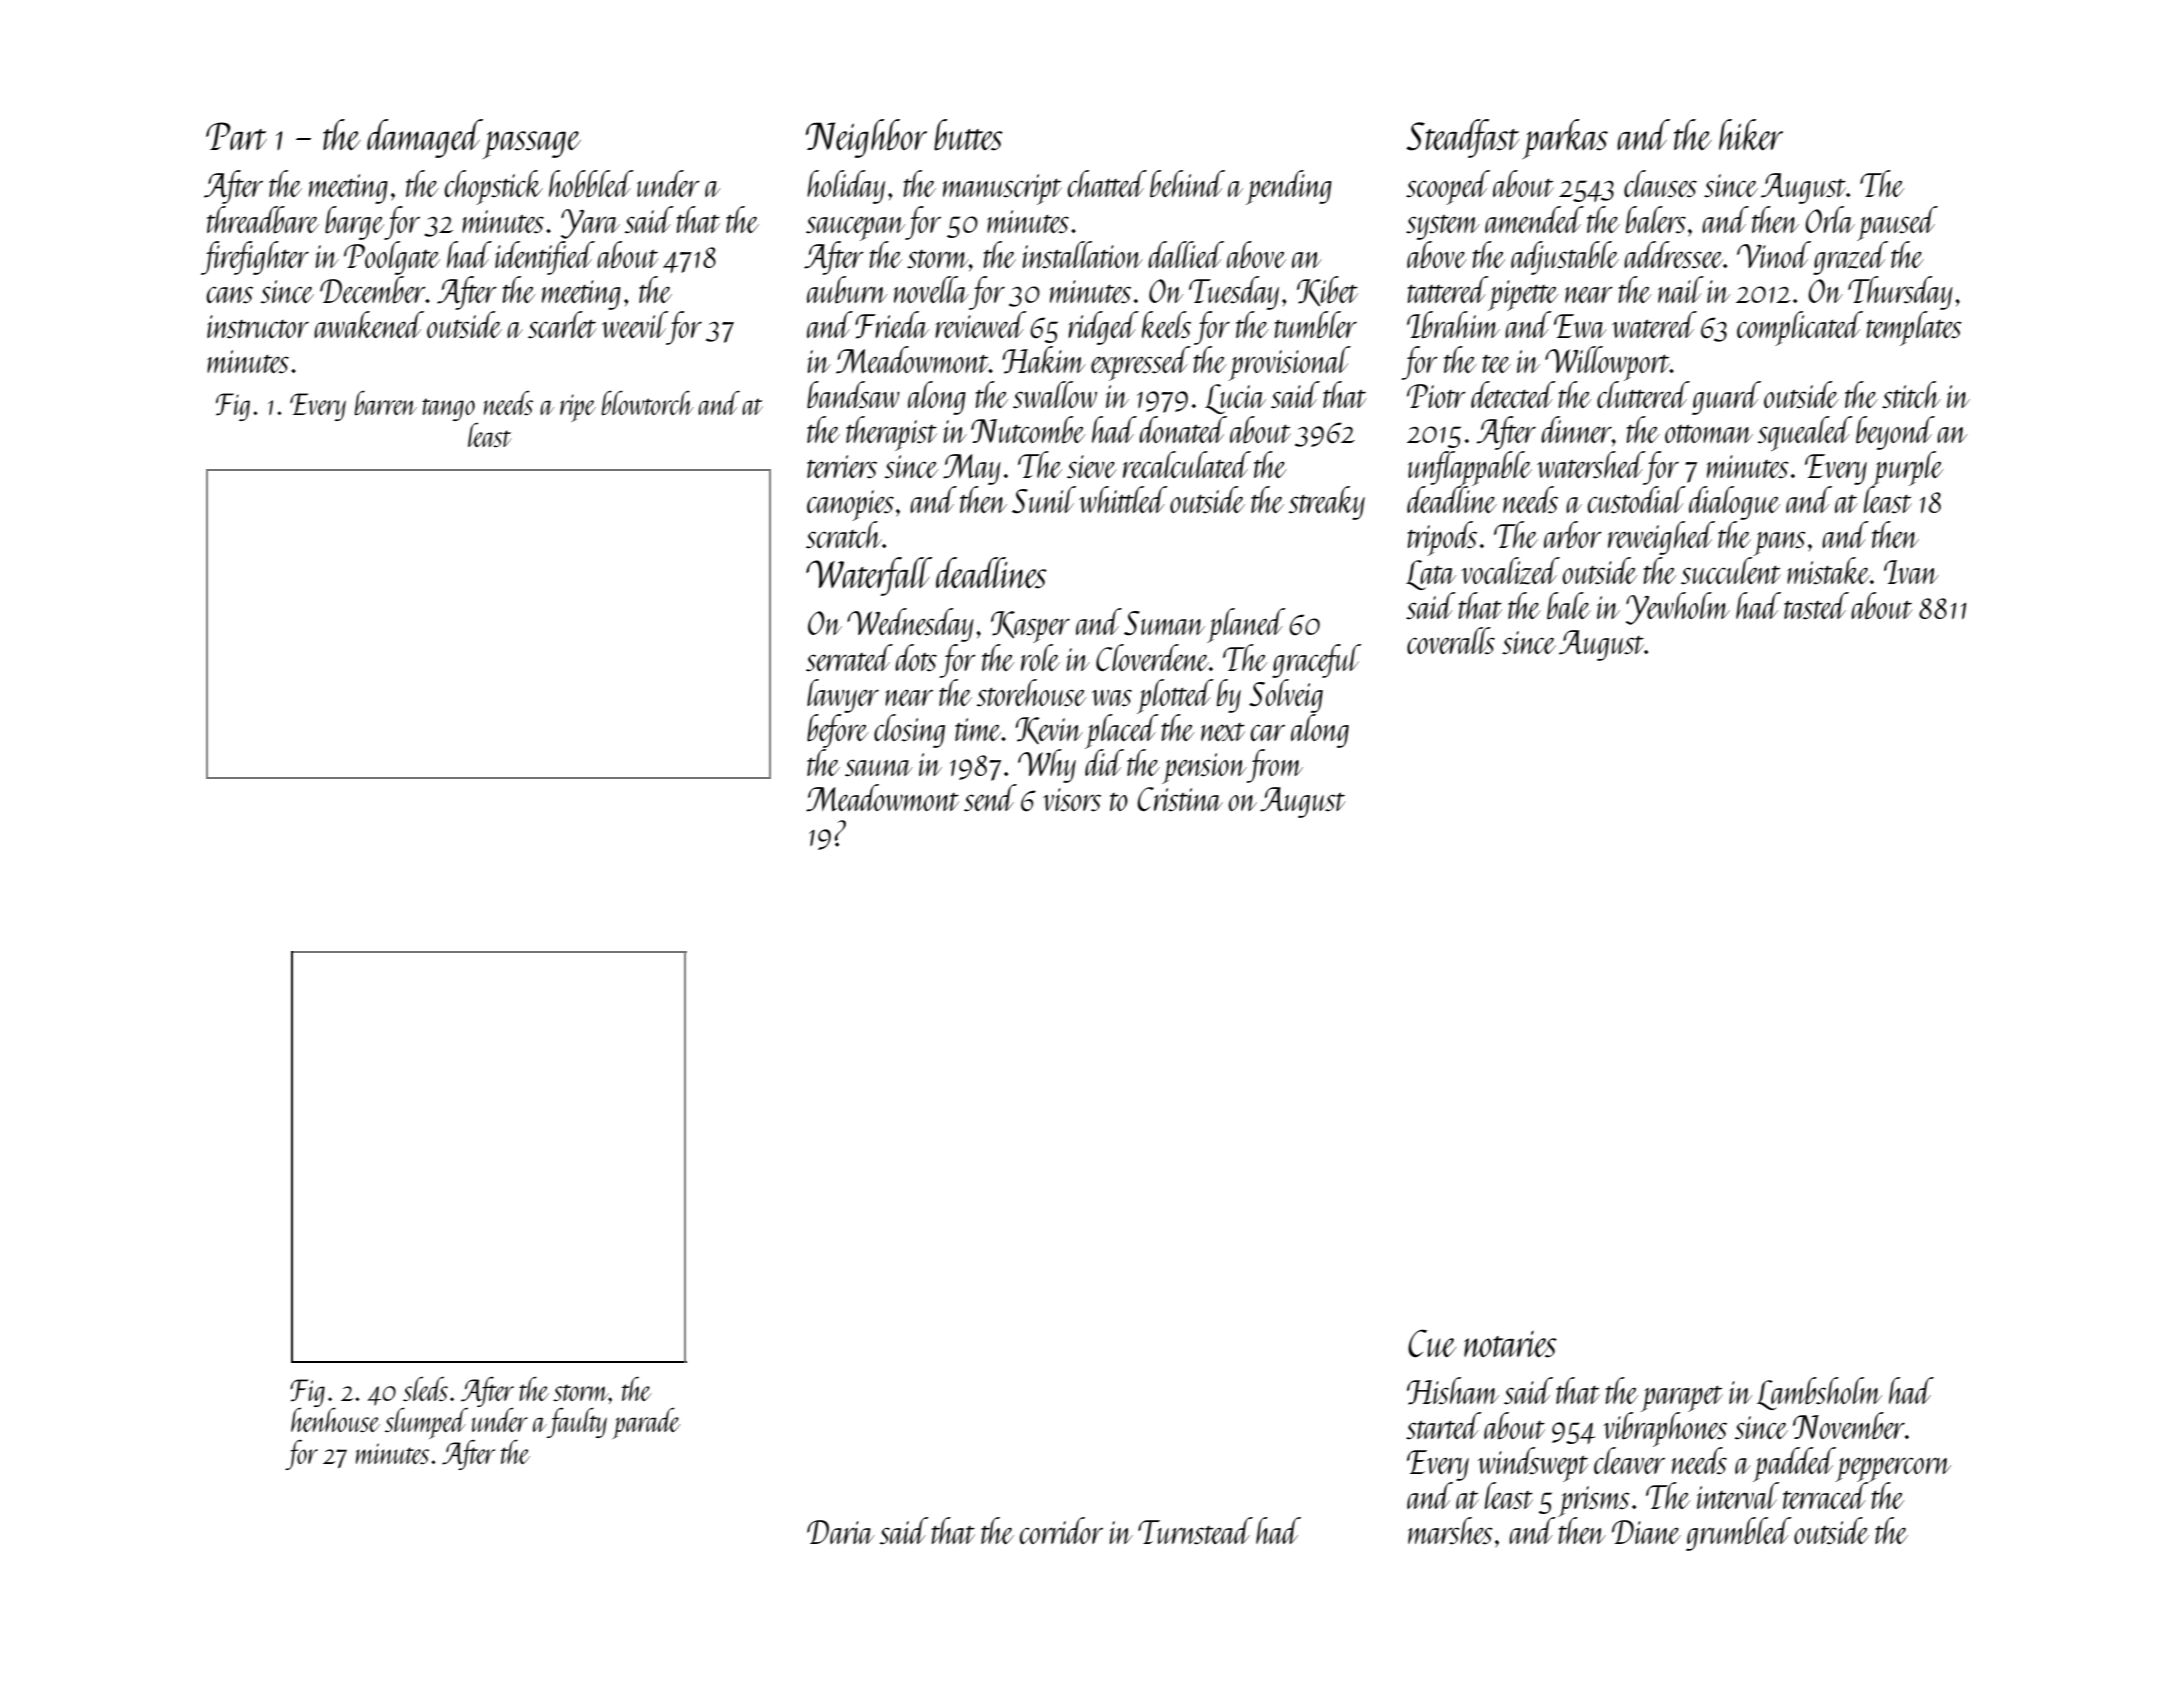  What do you see at coordinates (1911, 572) in the page?
I see `Ivan` at bounding box center [1911, 572].
